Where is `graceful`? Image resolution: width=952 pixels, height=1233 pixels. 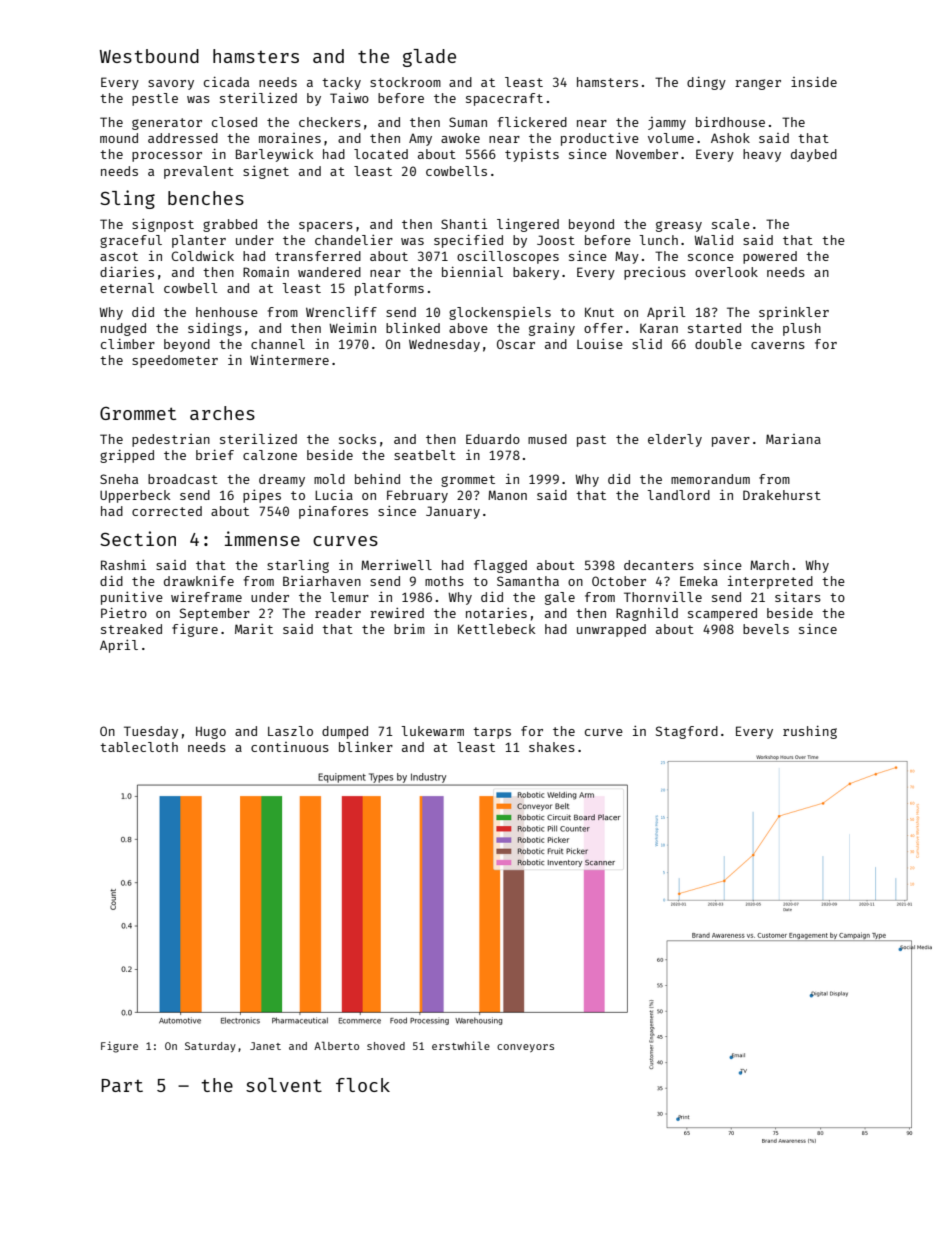 graceful is located at coordinates (131, 241).
